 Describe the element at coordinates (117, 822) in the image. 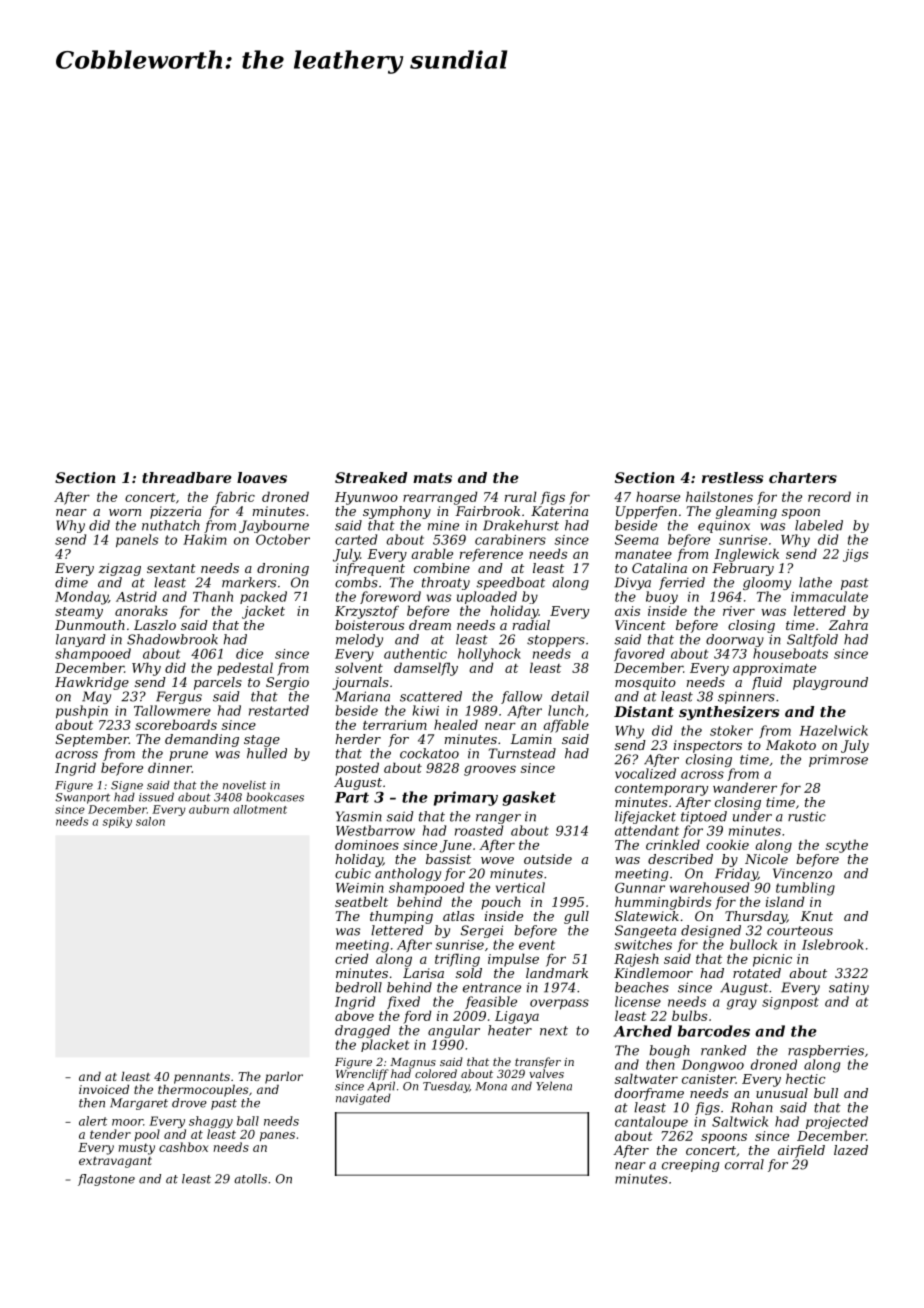

I see `spiky` at that location.
